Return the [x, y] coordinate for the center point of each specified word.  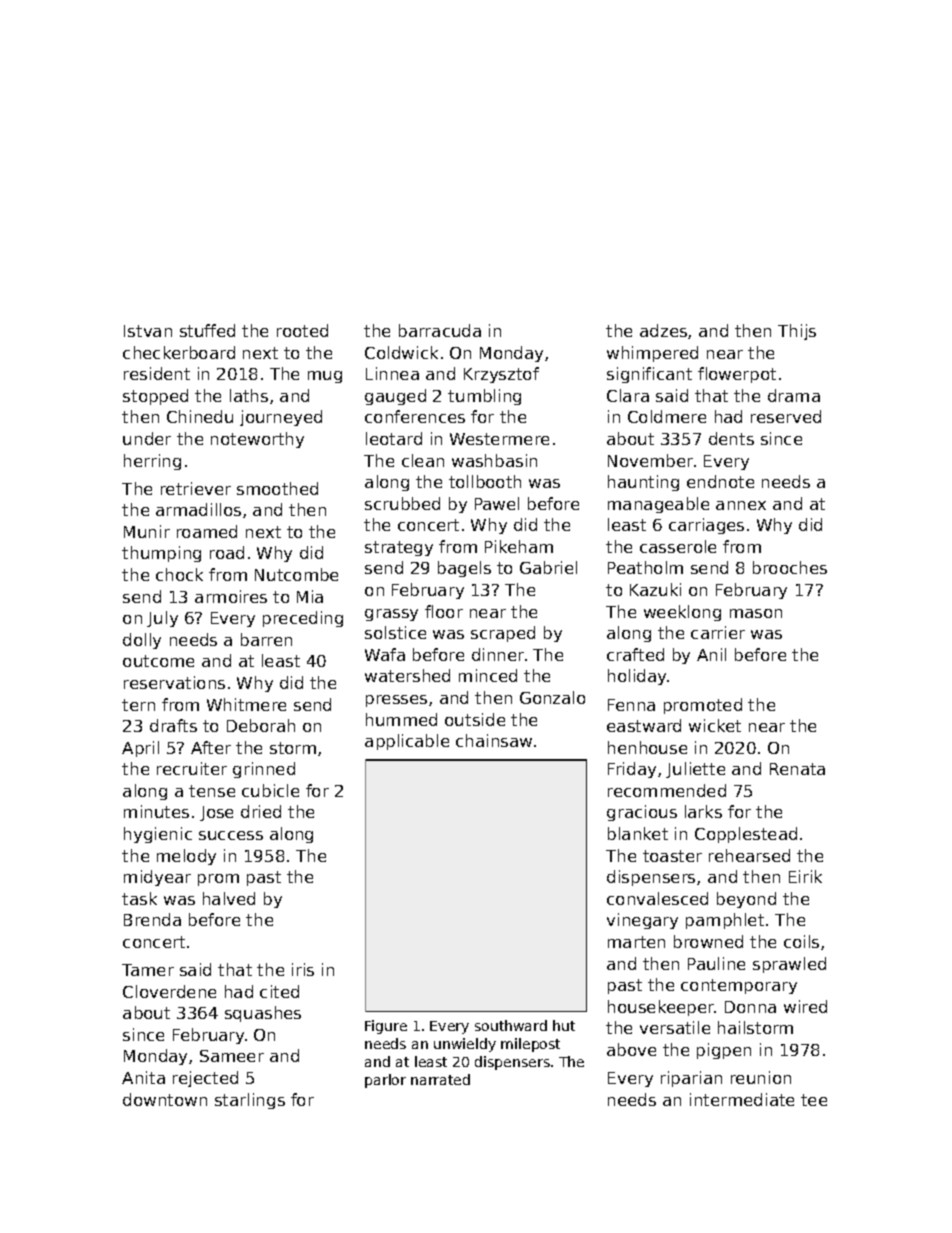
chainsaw [494, 740]
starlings [250, 1101]
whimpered [652, 354]
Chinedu [200, 416]
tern [138, 705]
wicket [715, 725]
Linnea [392, 373]
